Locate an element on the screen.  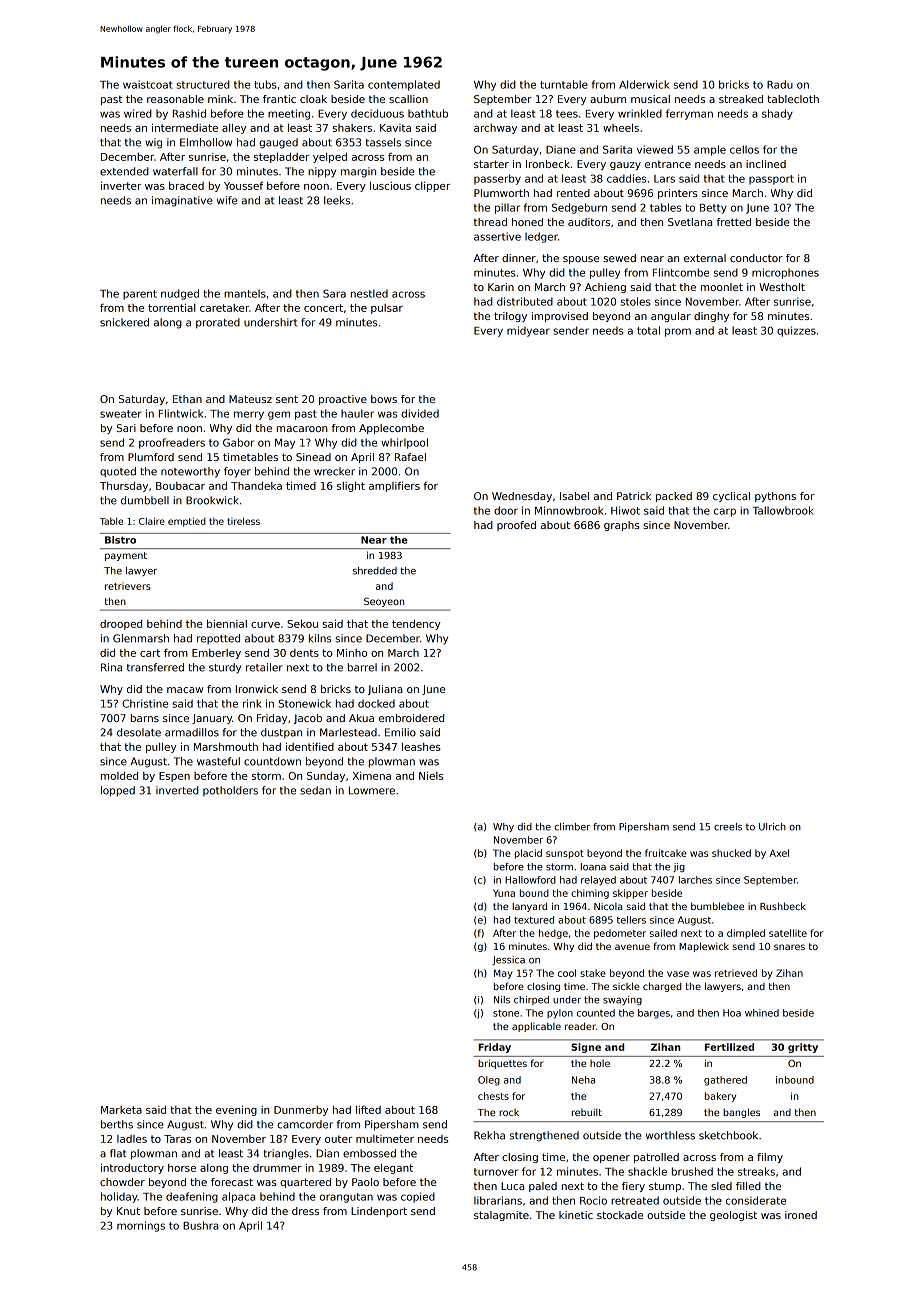
geologist is located at coordinates (733, 1216).
